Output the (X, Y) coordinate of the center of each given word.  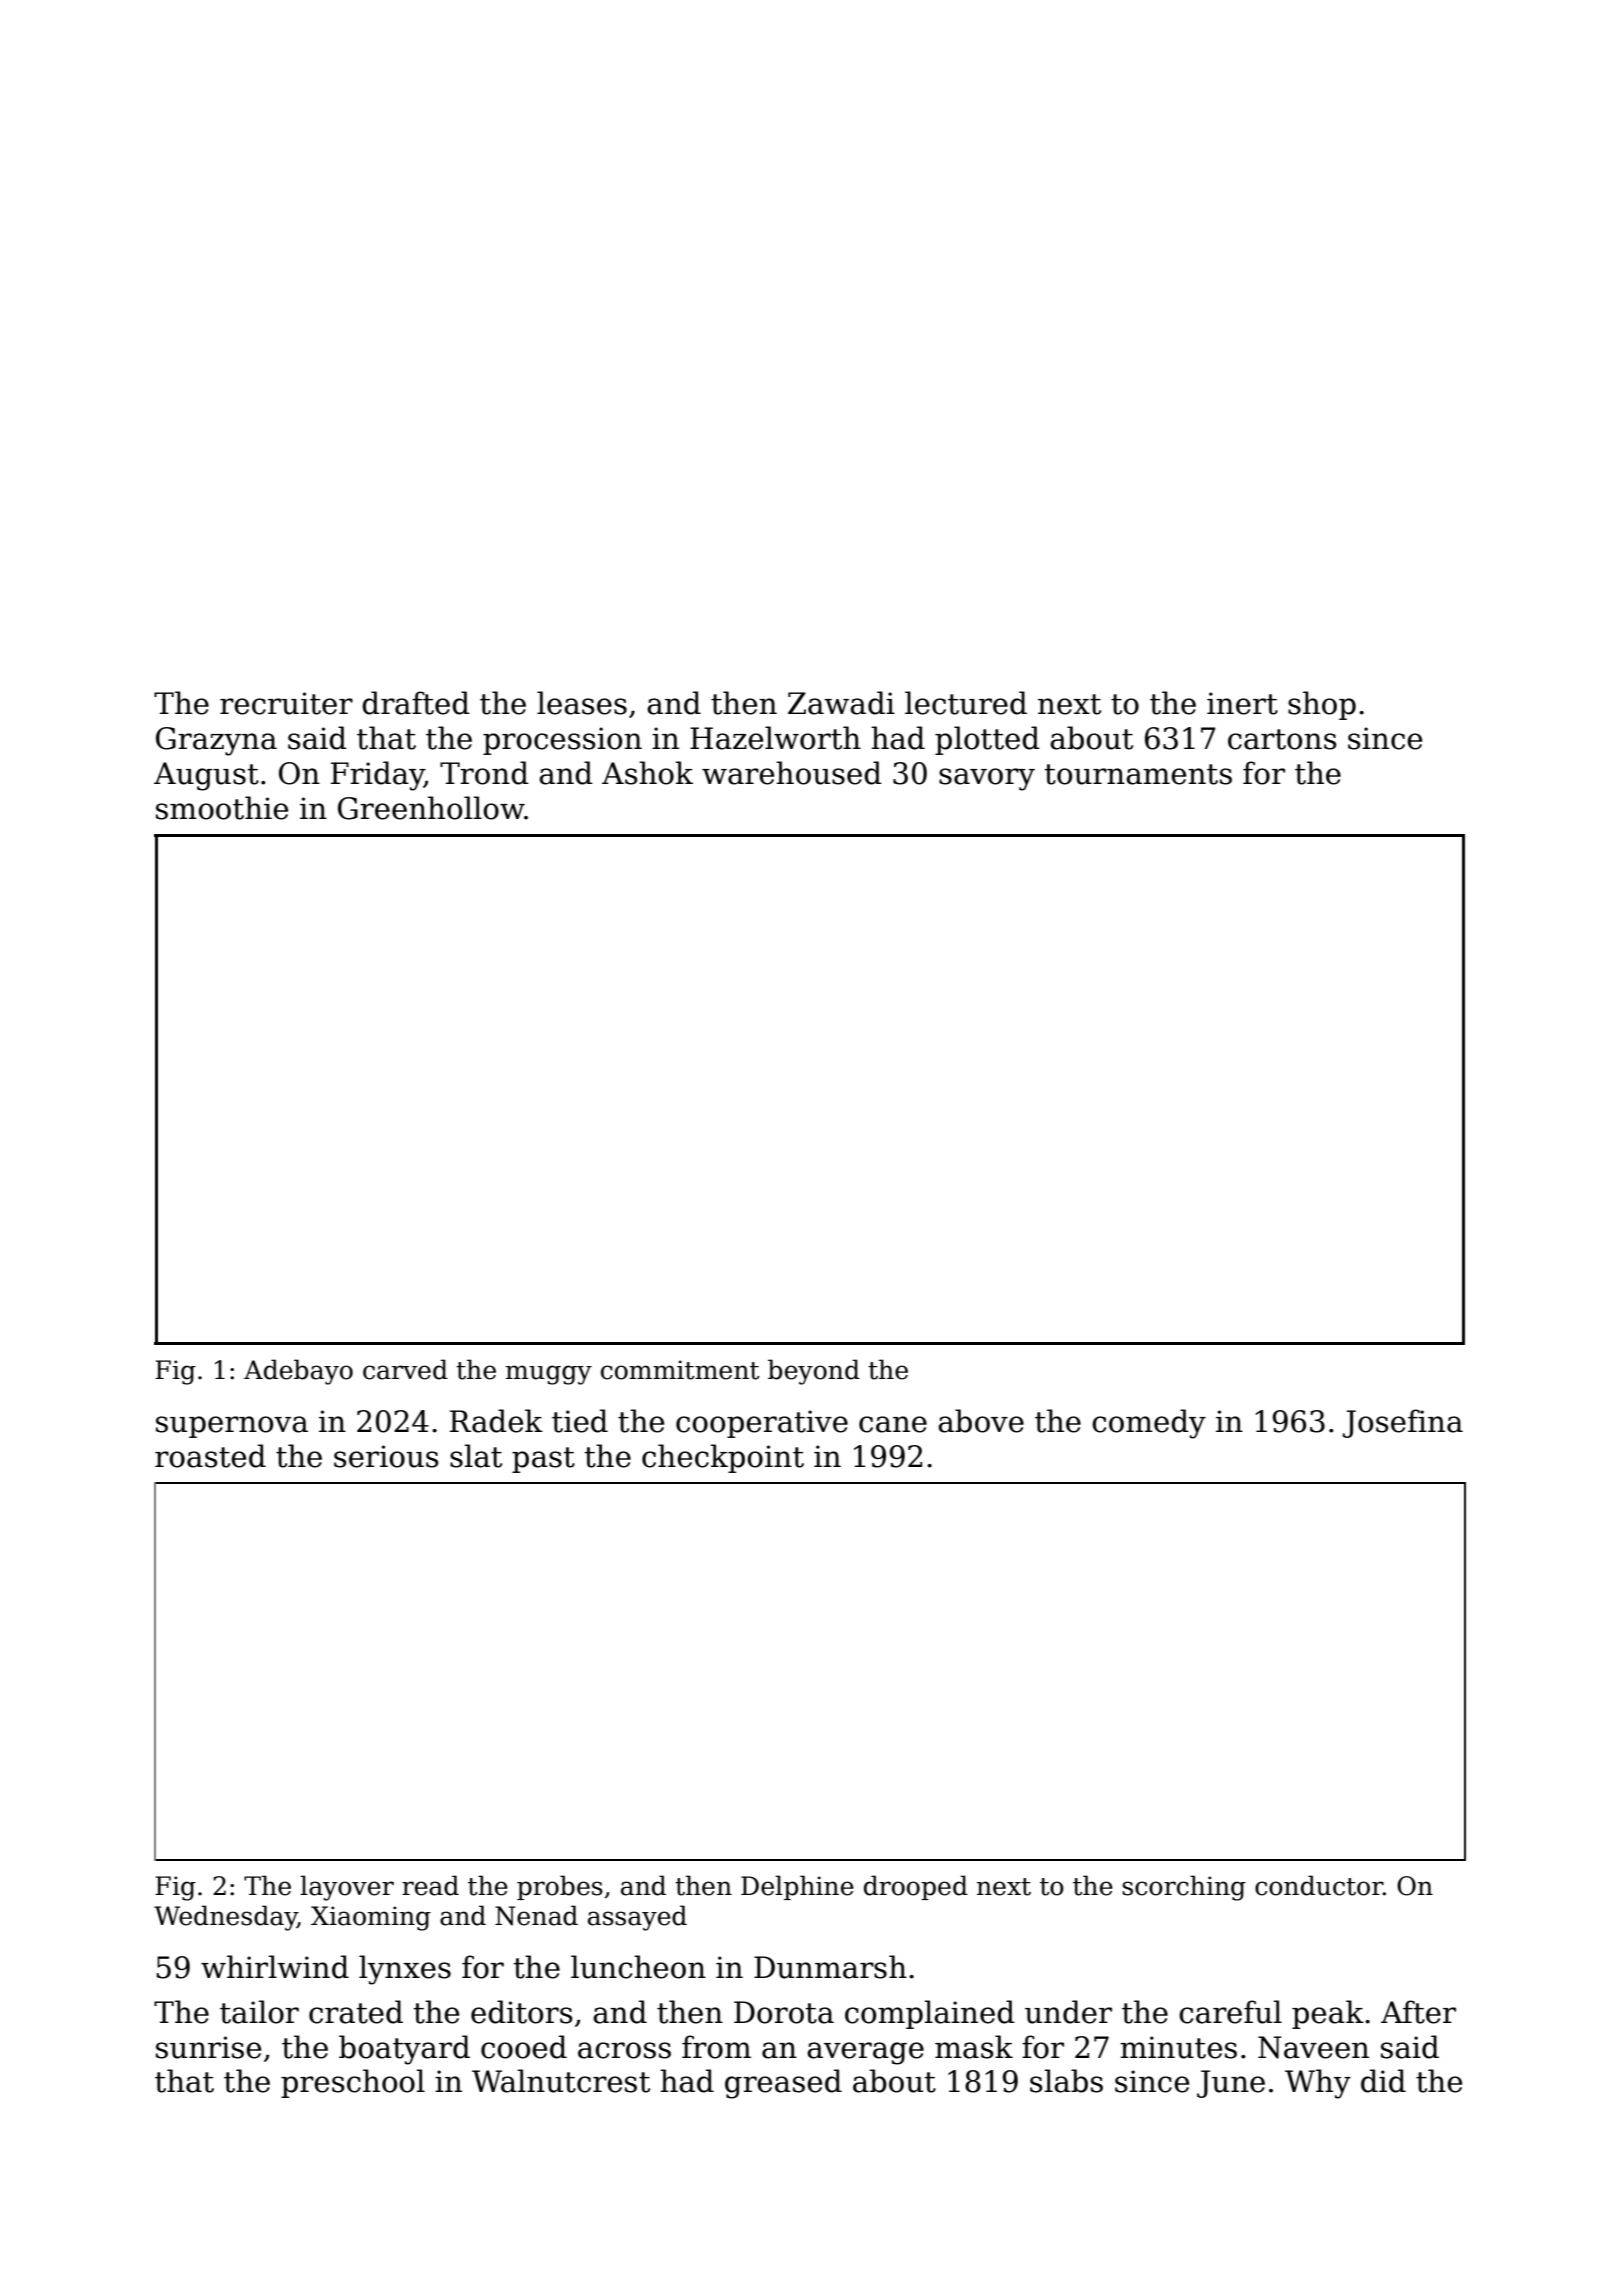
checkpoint (723, 1458)
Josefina (1403, 1423)
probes (560, 1887)
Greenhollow (431, 808)
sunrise (208, 2047)
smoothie (222, 808)
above (981, 1421)
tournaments (1138, 774)
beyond (814, 1372)
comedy (1149, 1424)
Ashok (647, 773)
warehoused (792, 773)
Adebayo (298, 1372)
